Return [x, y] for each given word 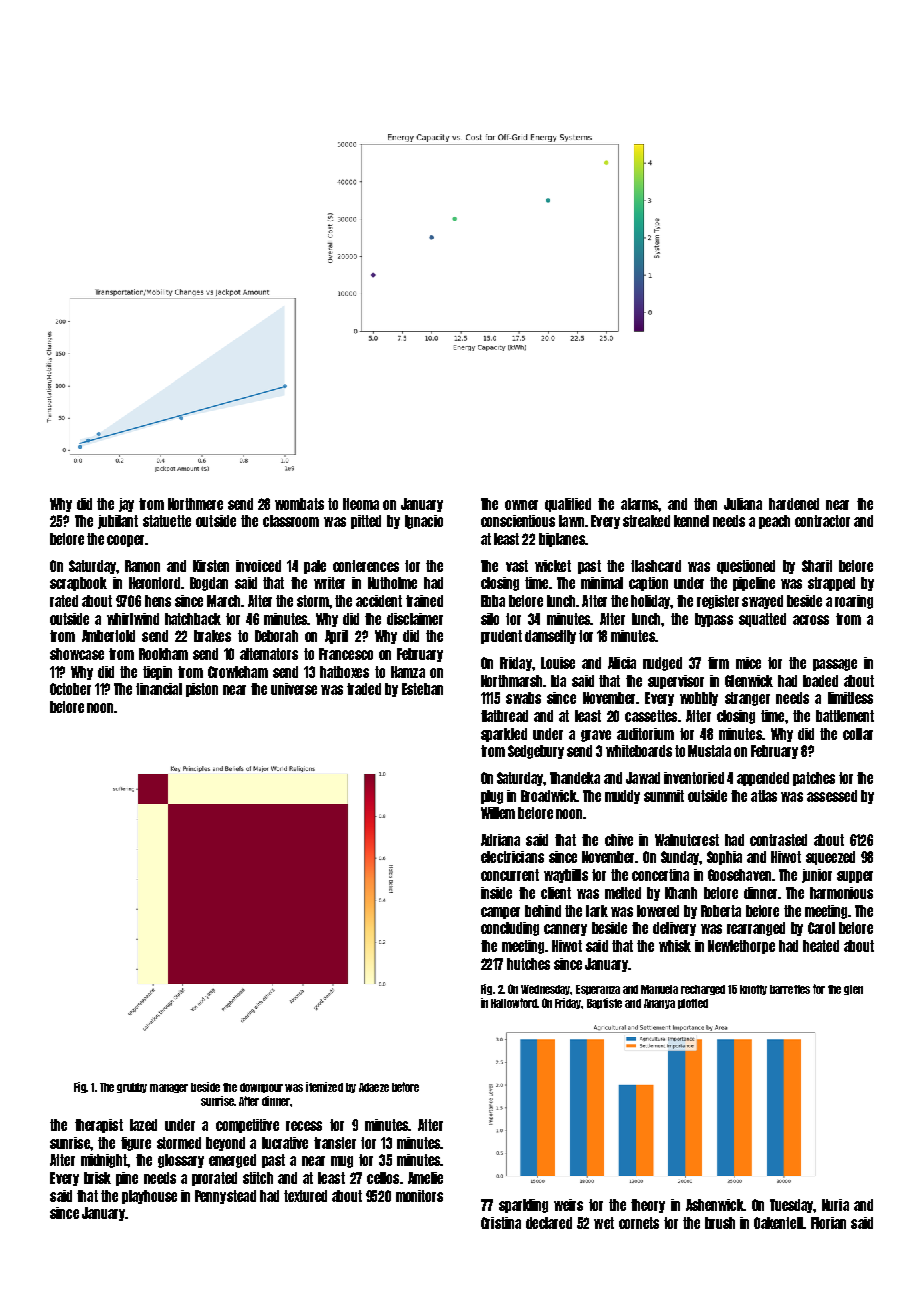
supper [855, 877]
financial [159, 689]
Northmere [195, 504]
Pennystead [225, 1197]
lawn [571, 521]
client [556, 893]
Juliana [743, 504]
